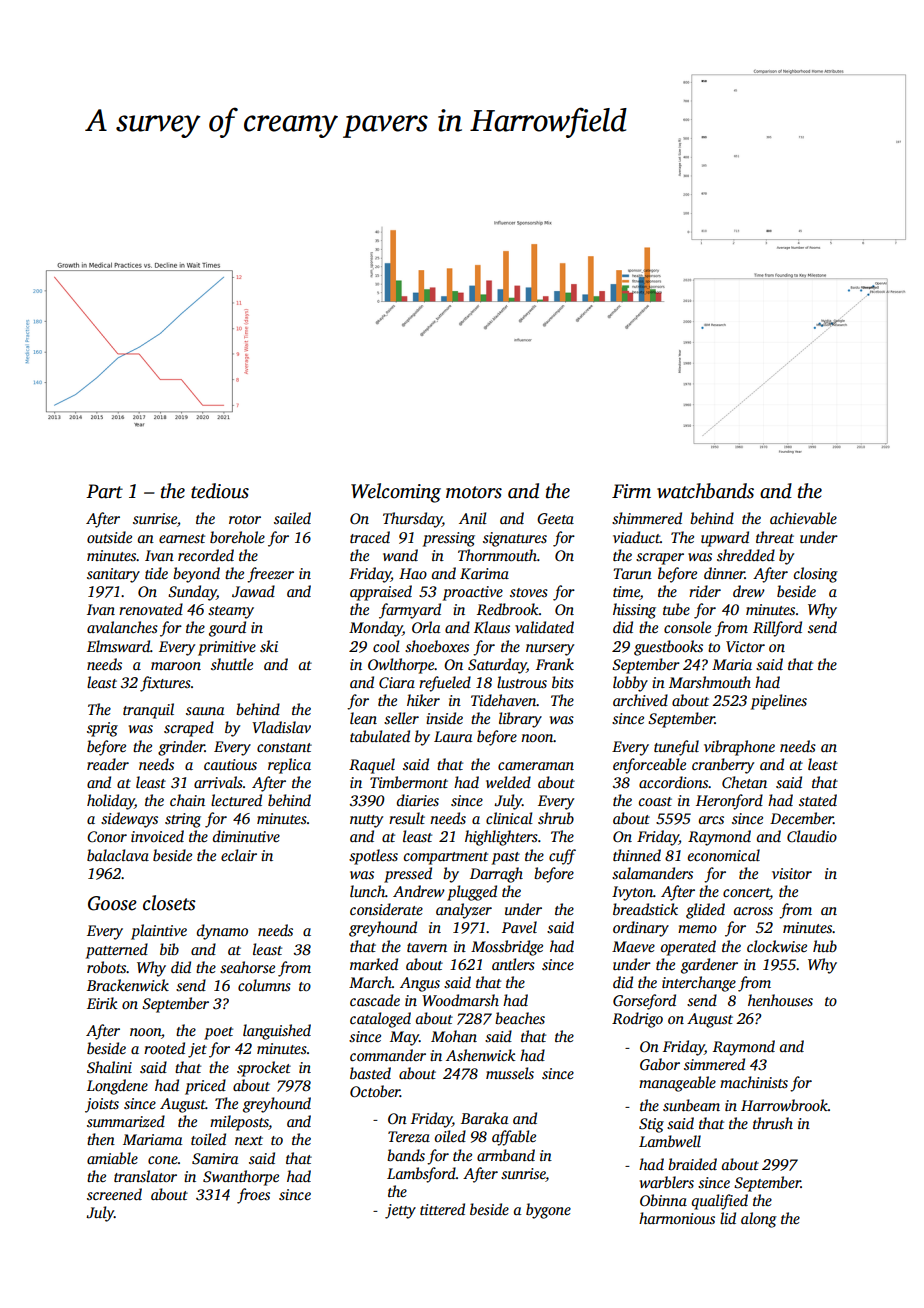 This document has height=1308, width=924. What do you see at coordinates (247, 967) in the document?
I see `seahorse` at bounding box center [247, 967].
